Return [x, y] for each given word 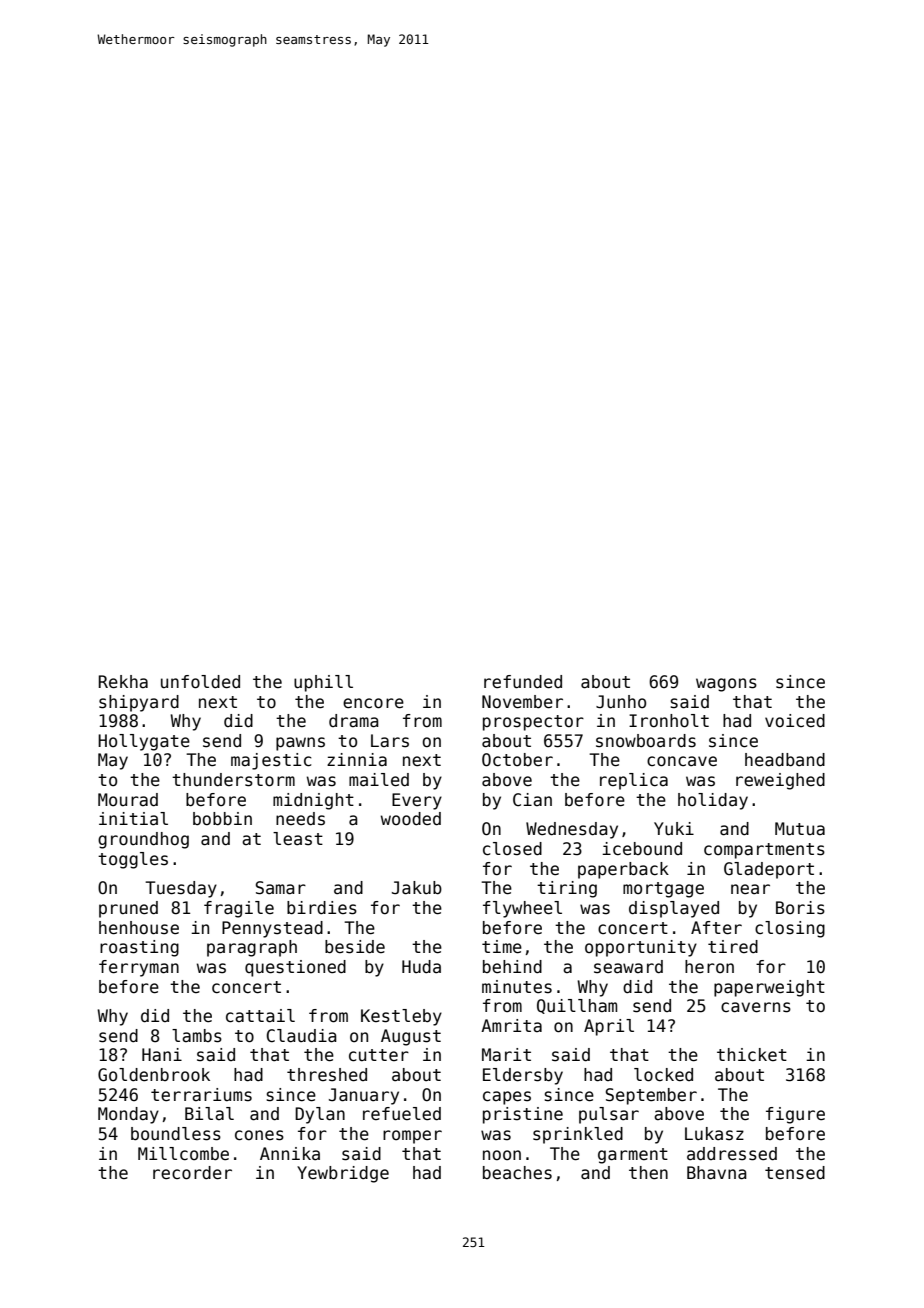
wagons [726, 685]
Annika [290, 1154]
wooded [411, 819]
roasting [139, 948]
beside [355, 947]
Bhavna [717, 1173]
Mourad [128, 800]
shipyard [139, 703]
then [648, 1173]
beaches [517, 1173]
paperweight [769, 988]
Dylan [320, 1115]
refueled [402, 1114]
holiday [713, 801]
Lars [390, 741]
